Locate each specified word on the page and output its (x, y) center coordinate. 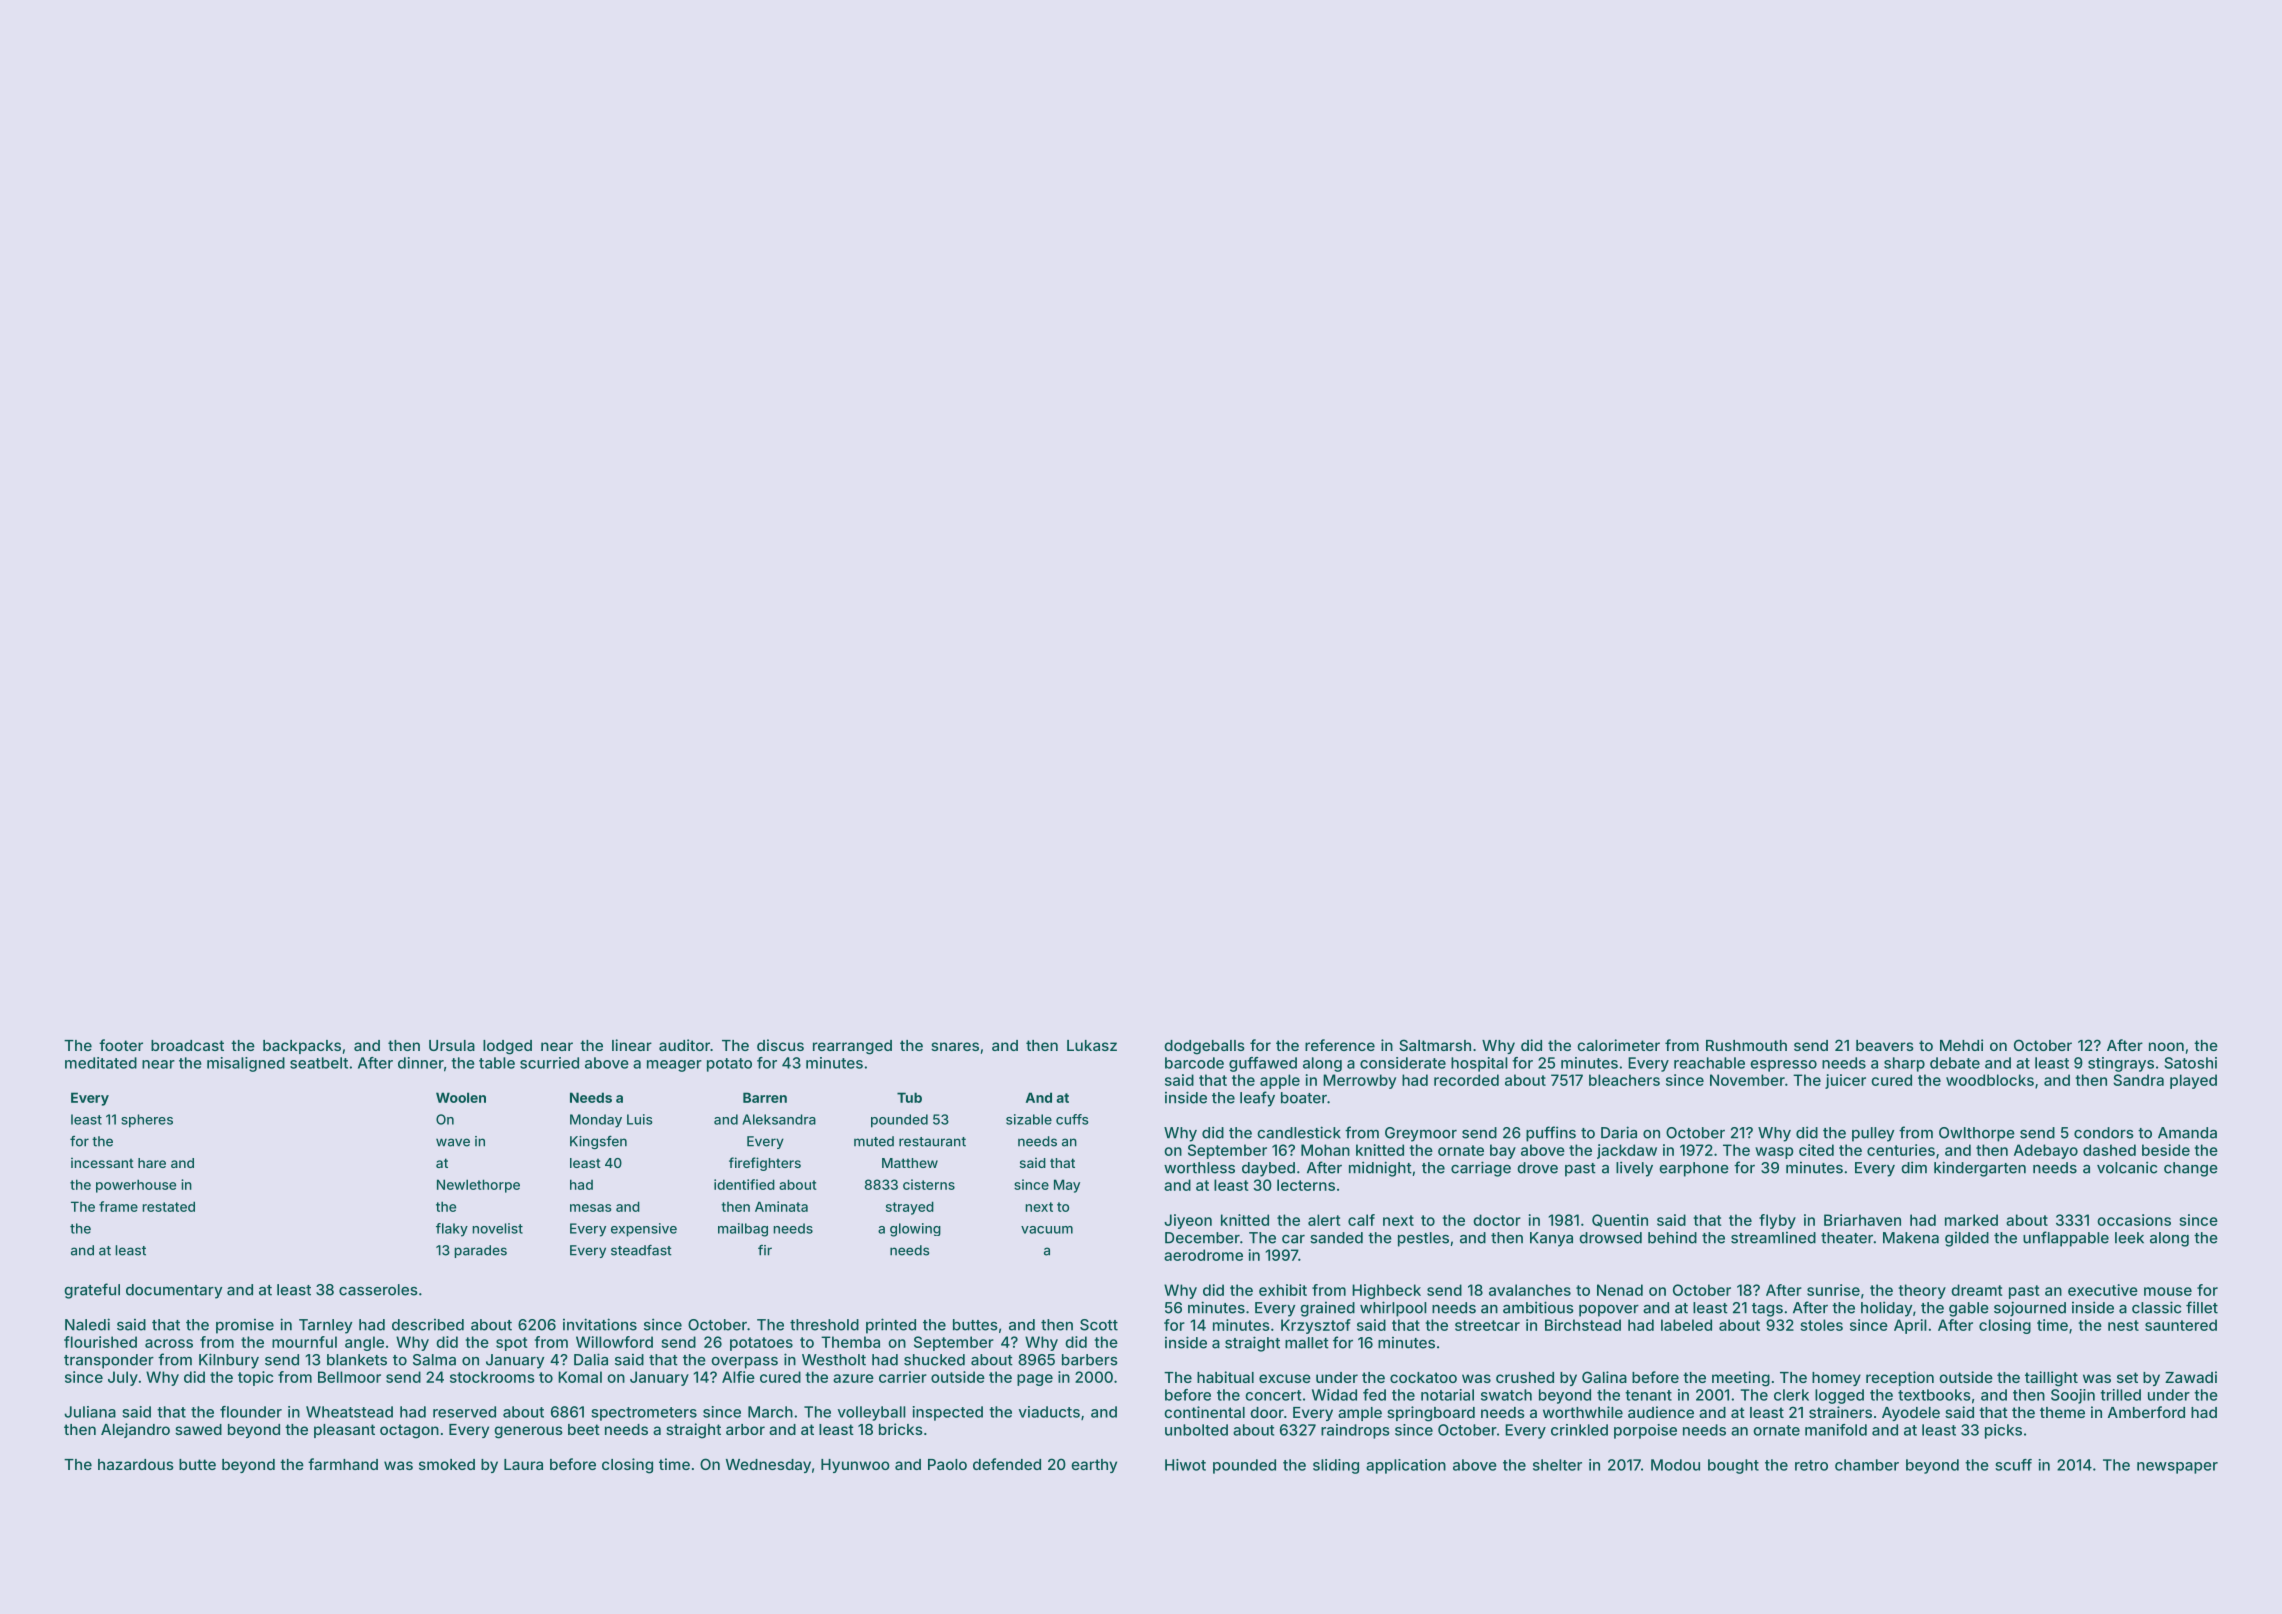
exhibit (1283, 1290)
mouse (2168, 1291)
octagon (409, 1431)
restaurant (932, 1142)
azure (853, 1378)
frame (118, 1206)
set (2127, 1377)
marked (1971, 1220)
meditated (101, 1063)
